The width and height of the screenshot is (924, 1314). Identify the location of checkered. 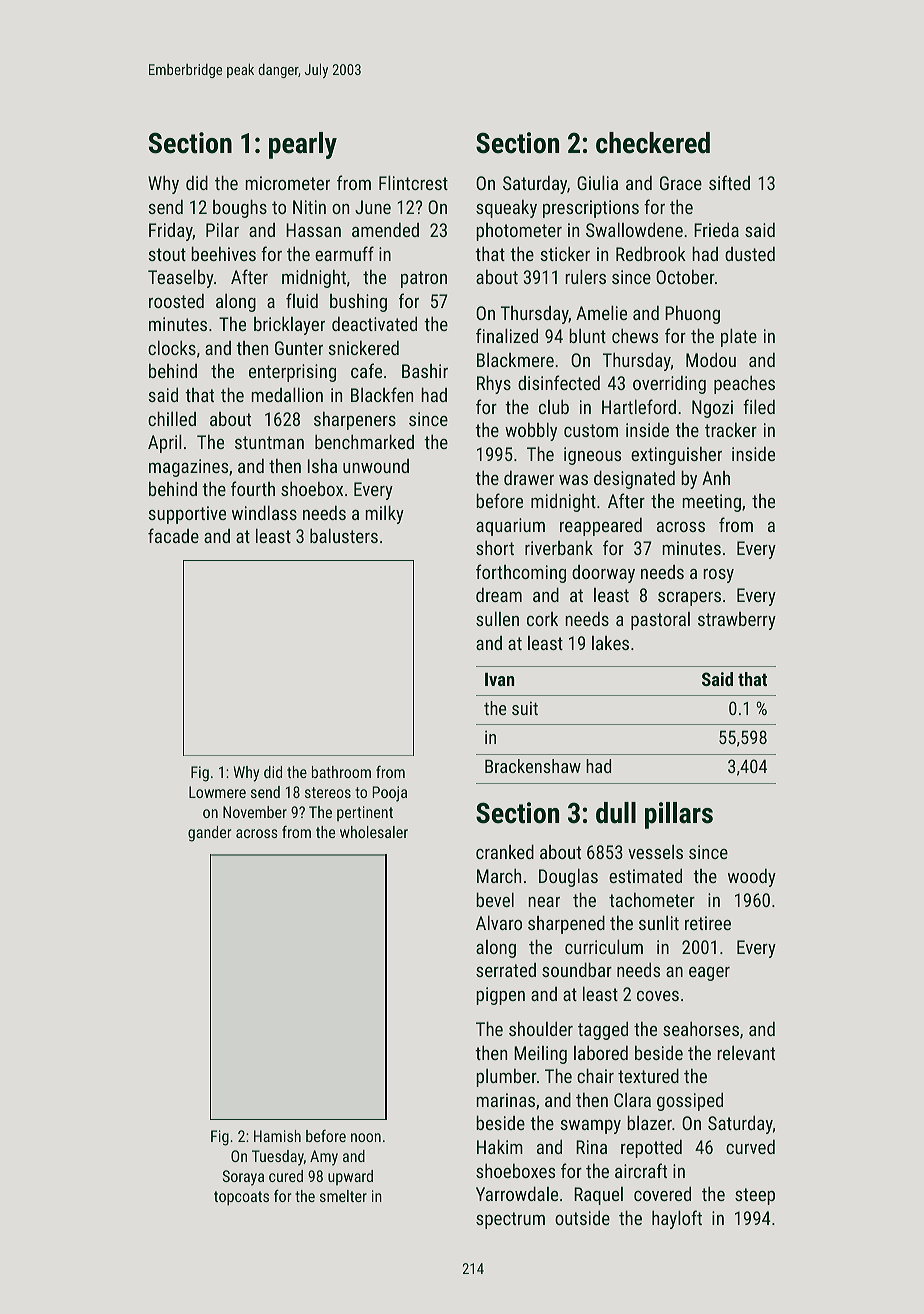
(653, 143).
